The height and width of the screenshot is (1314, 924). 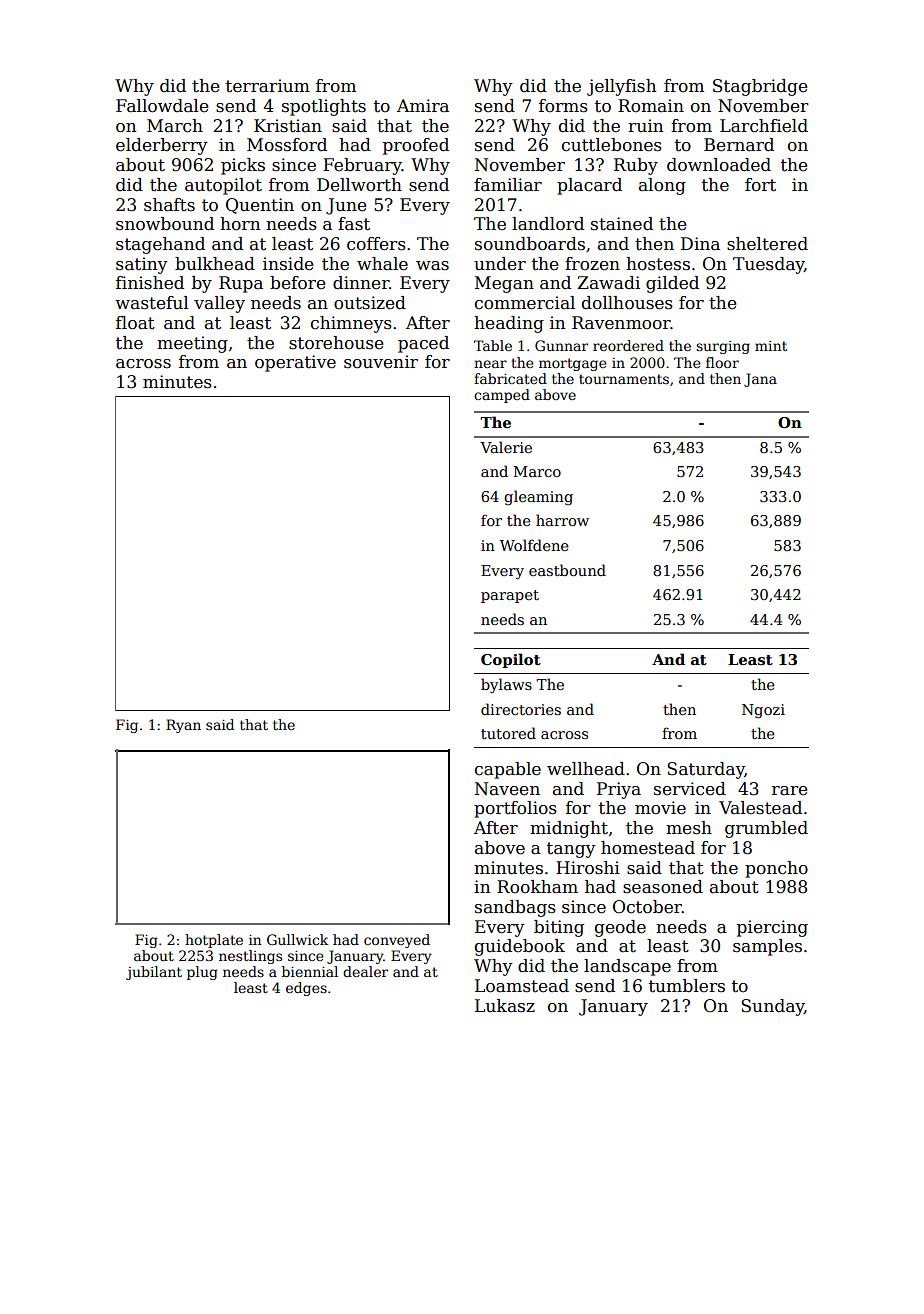 I want to click on Stagbridge, so click(x=760, y=87).
